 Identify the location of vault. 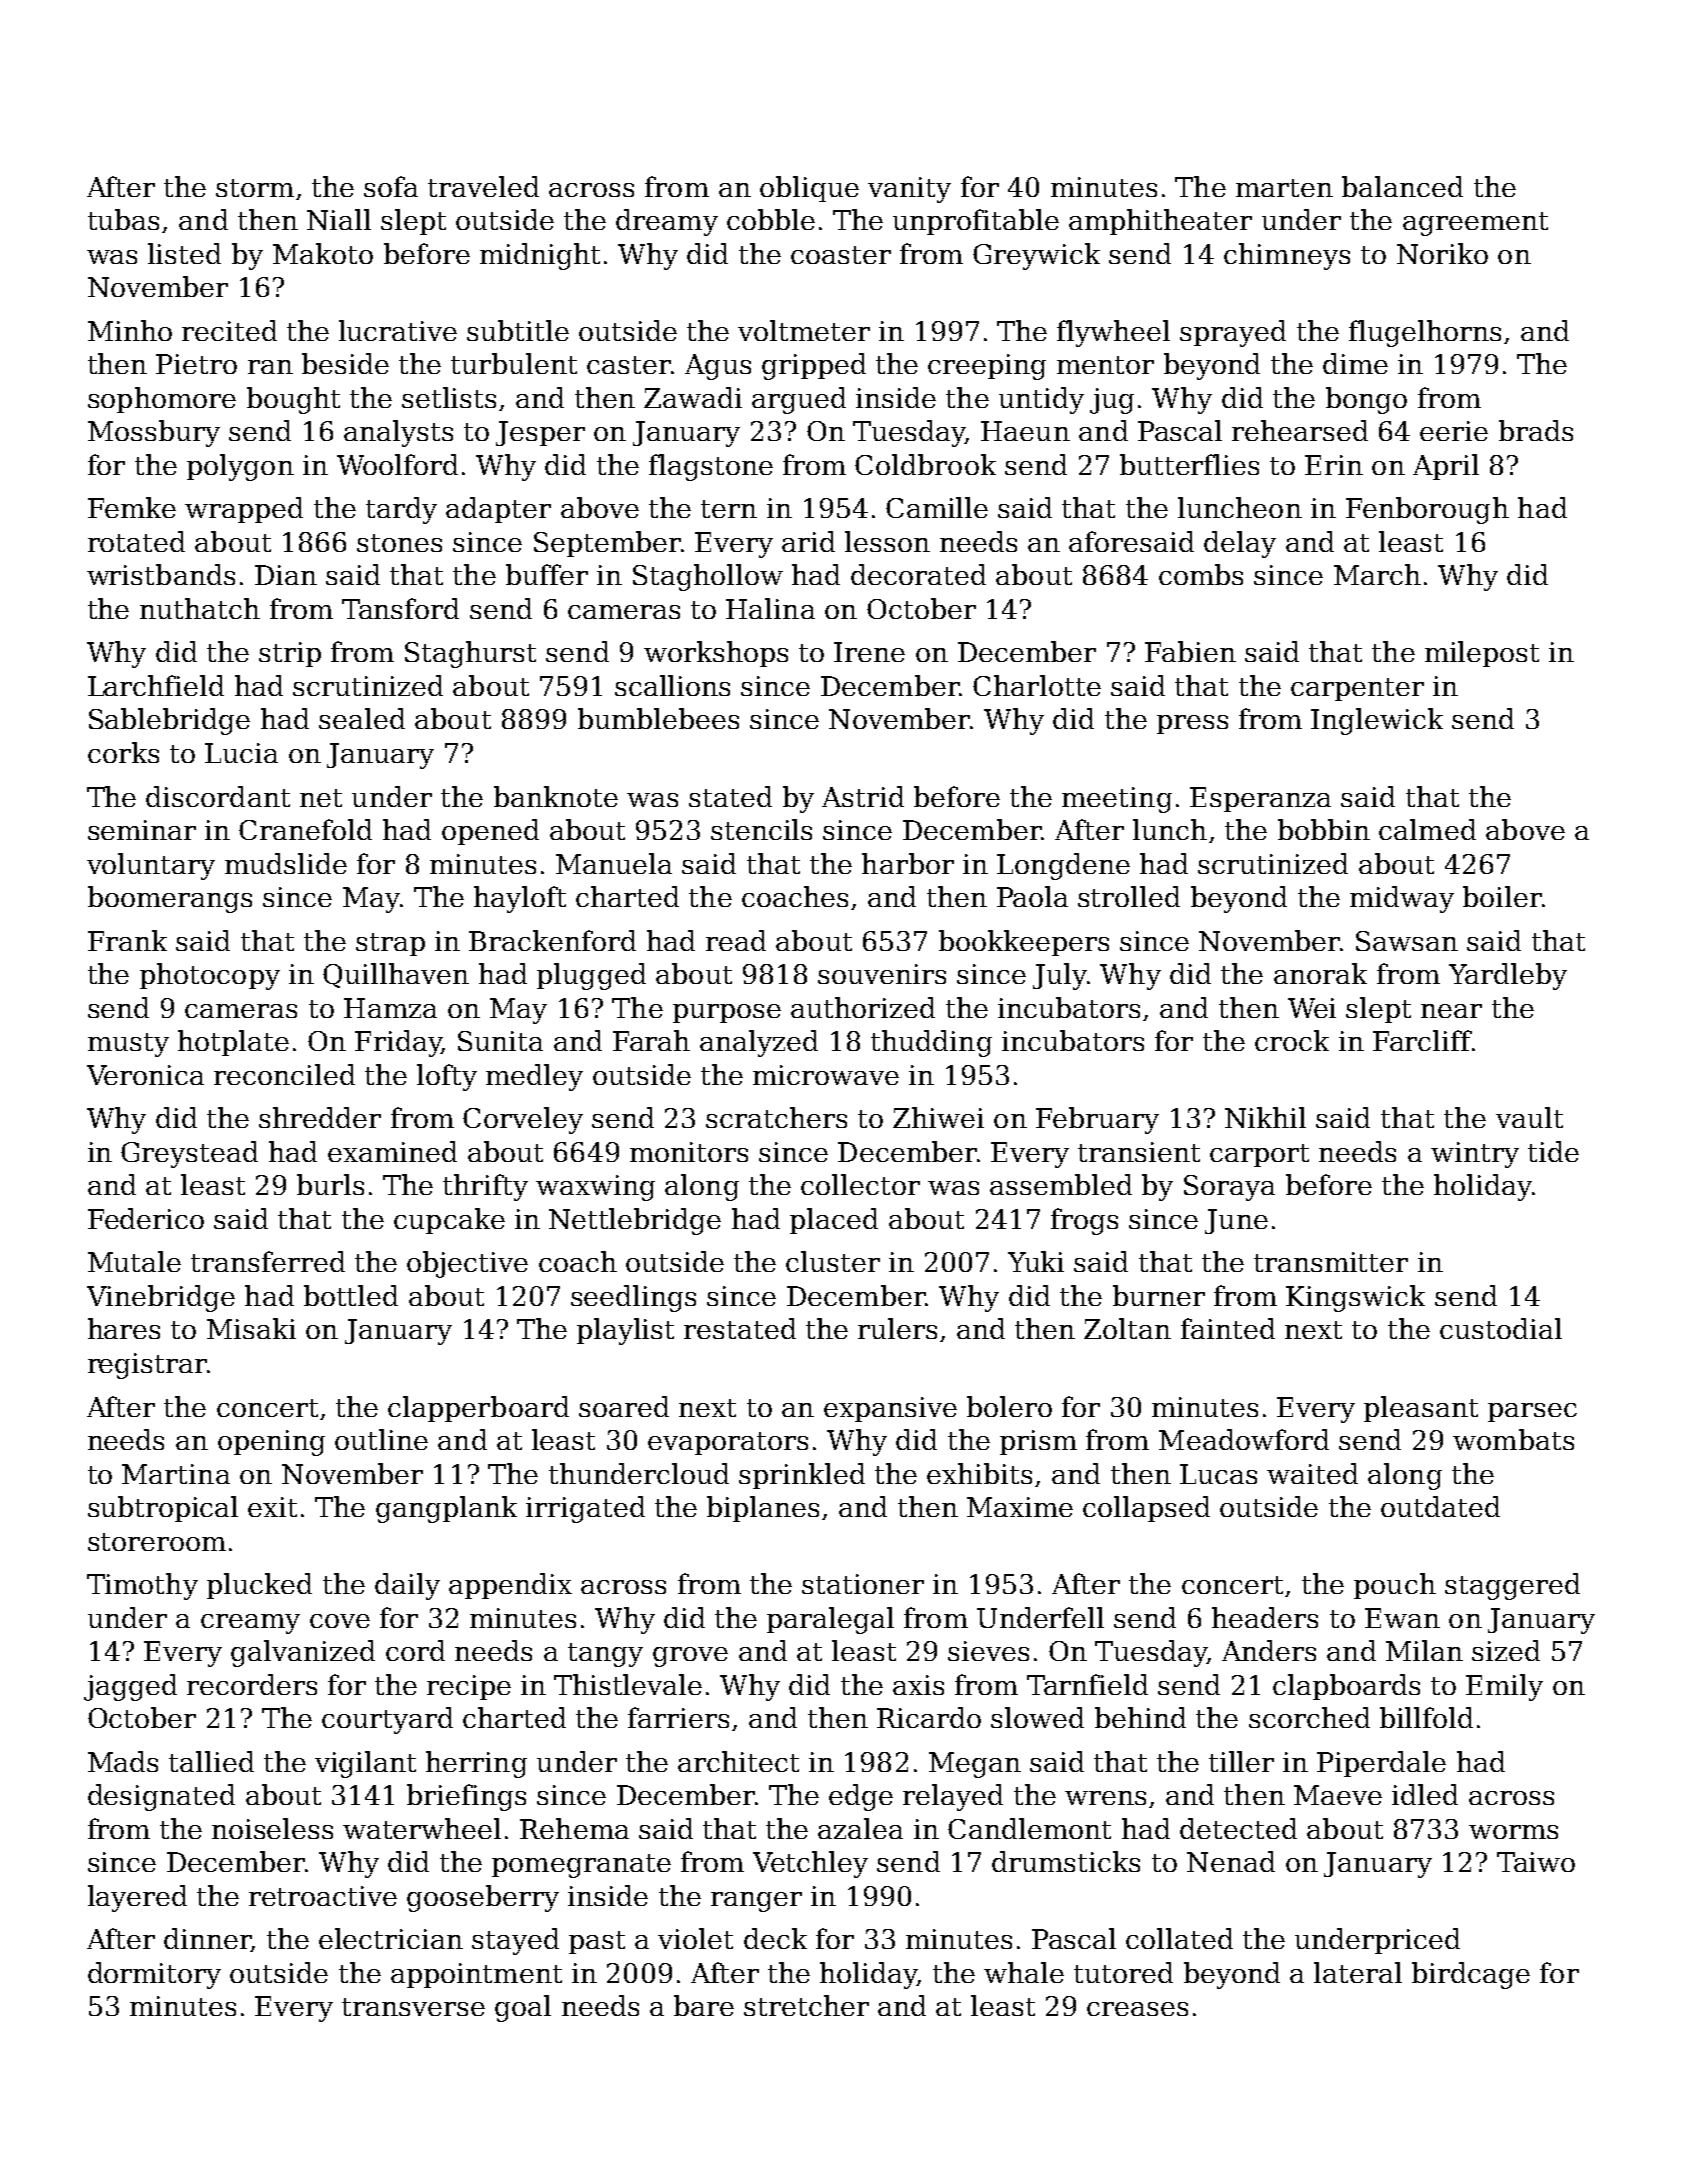
(1529, 1117).
